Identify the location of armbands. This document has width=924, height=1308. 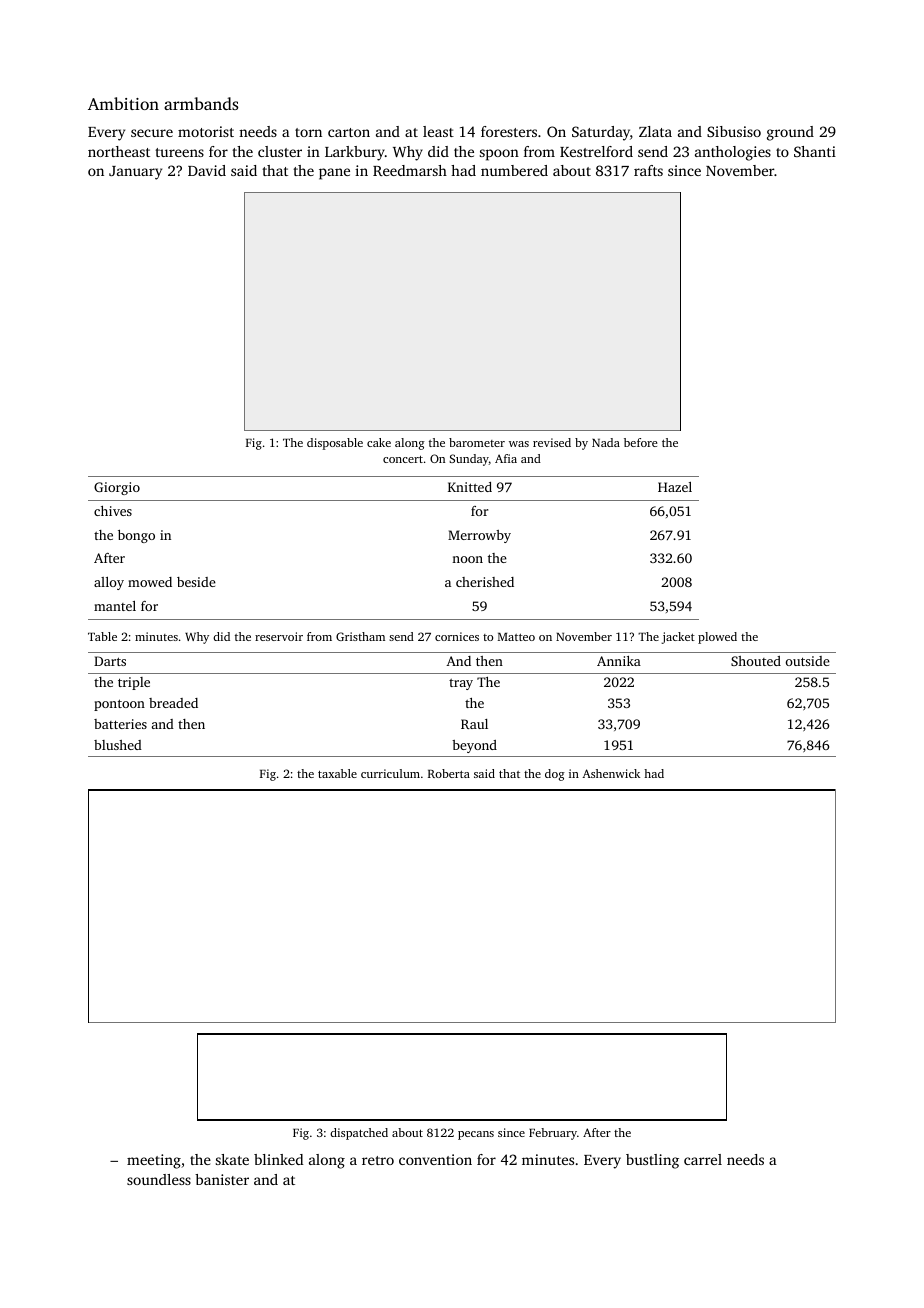
(201, 103).
